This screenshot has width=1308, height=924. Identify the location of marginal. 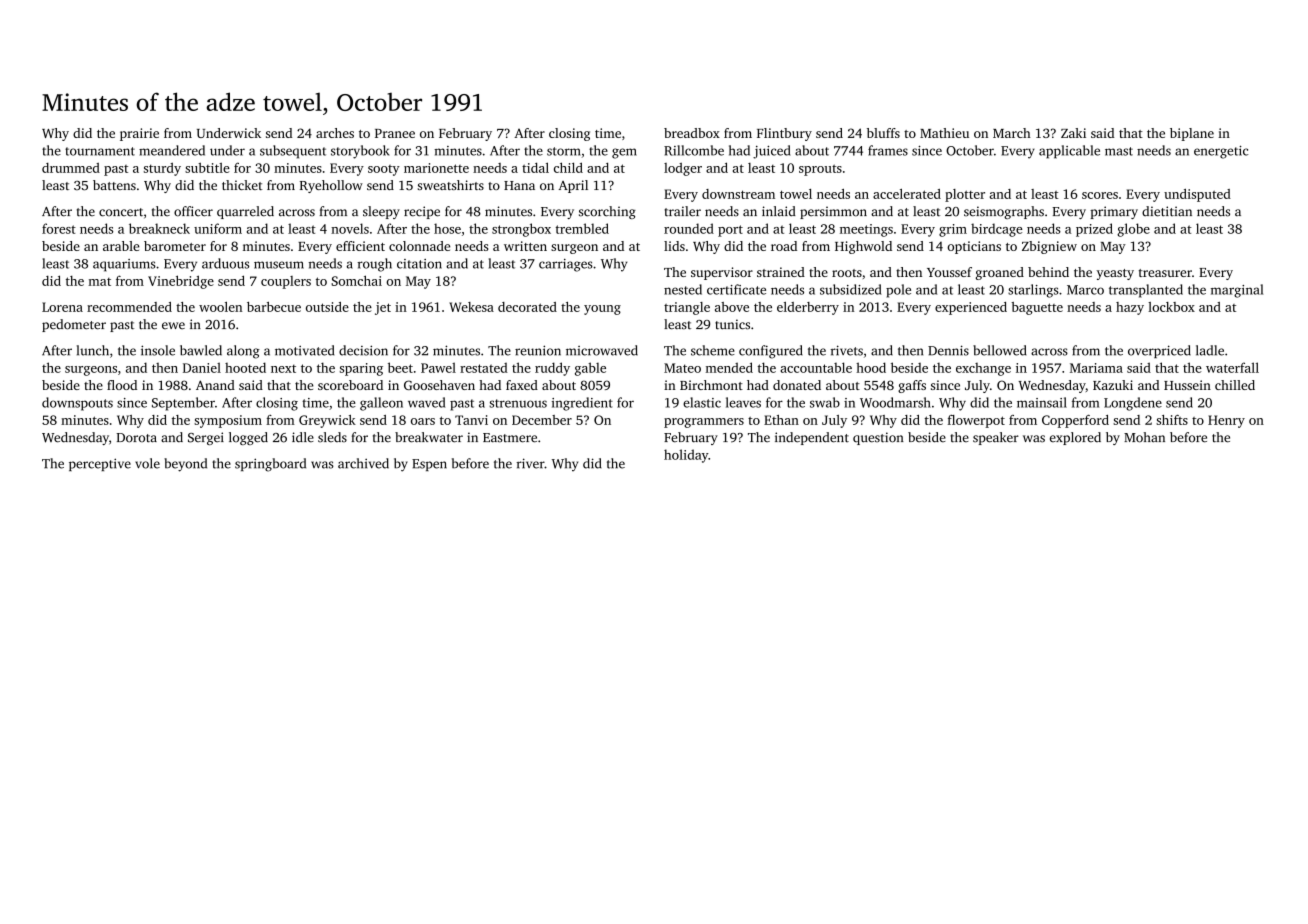
(1237, 291).
